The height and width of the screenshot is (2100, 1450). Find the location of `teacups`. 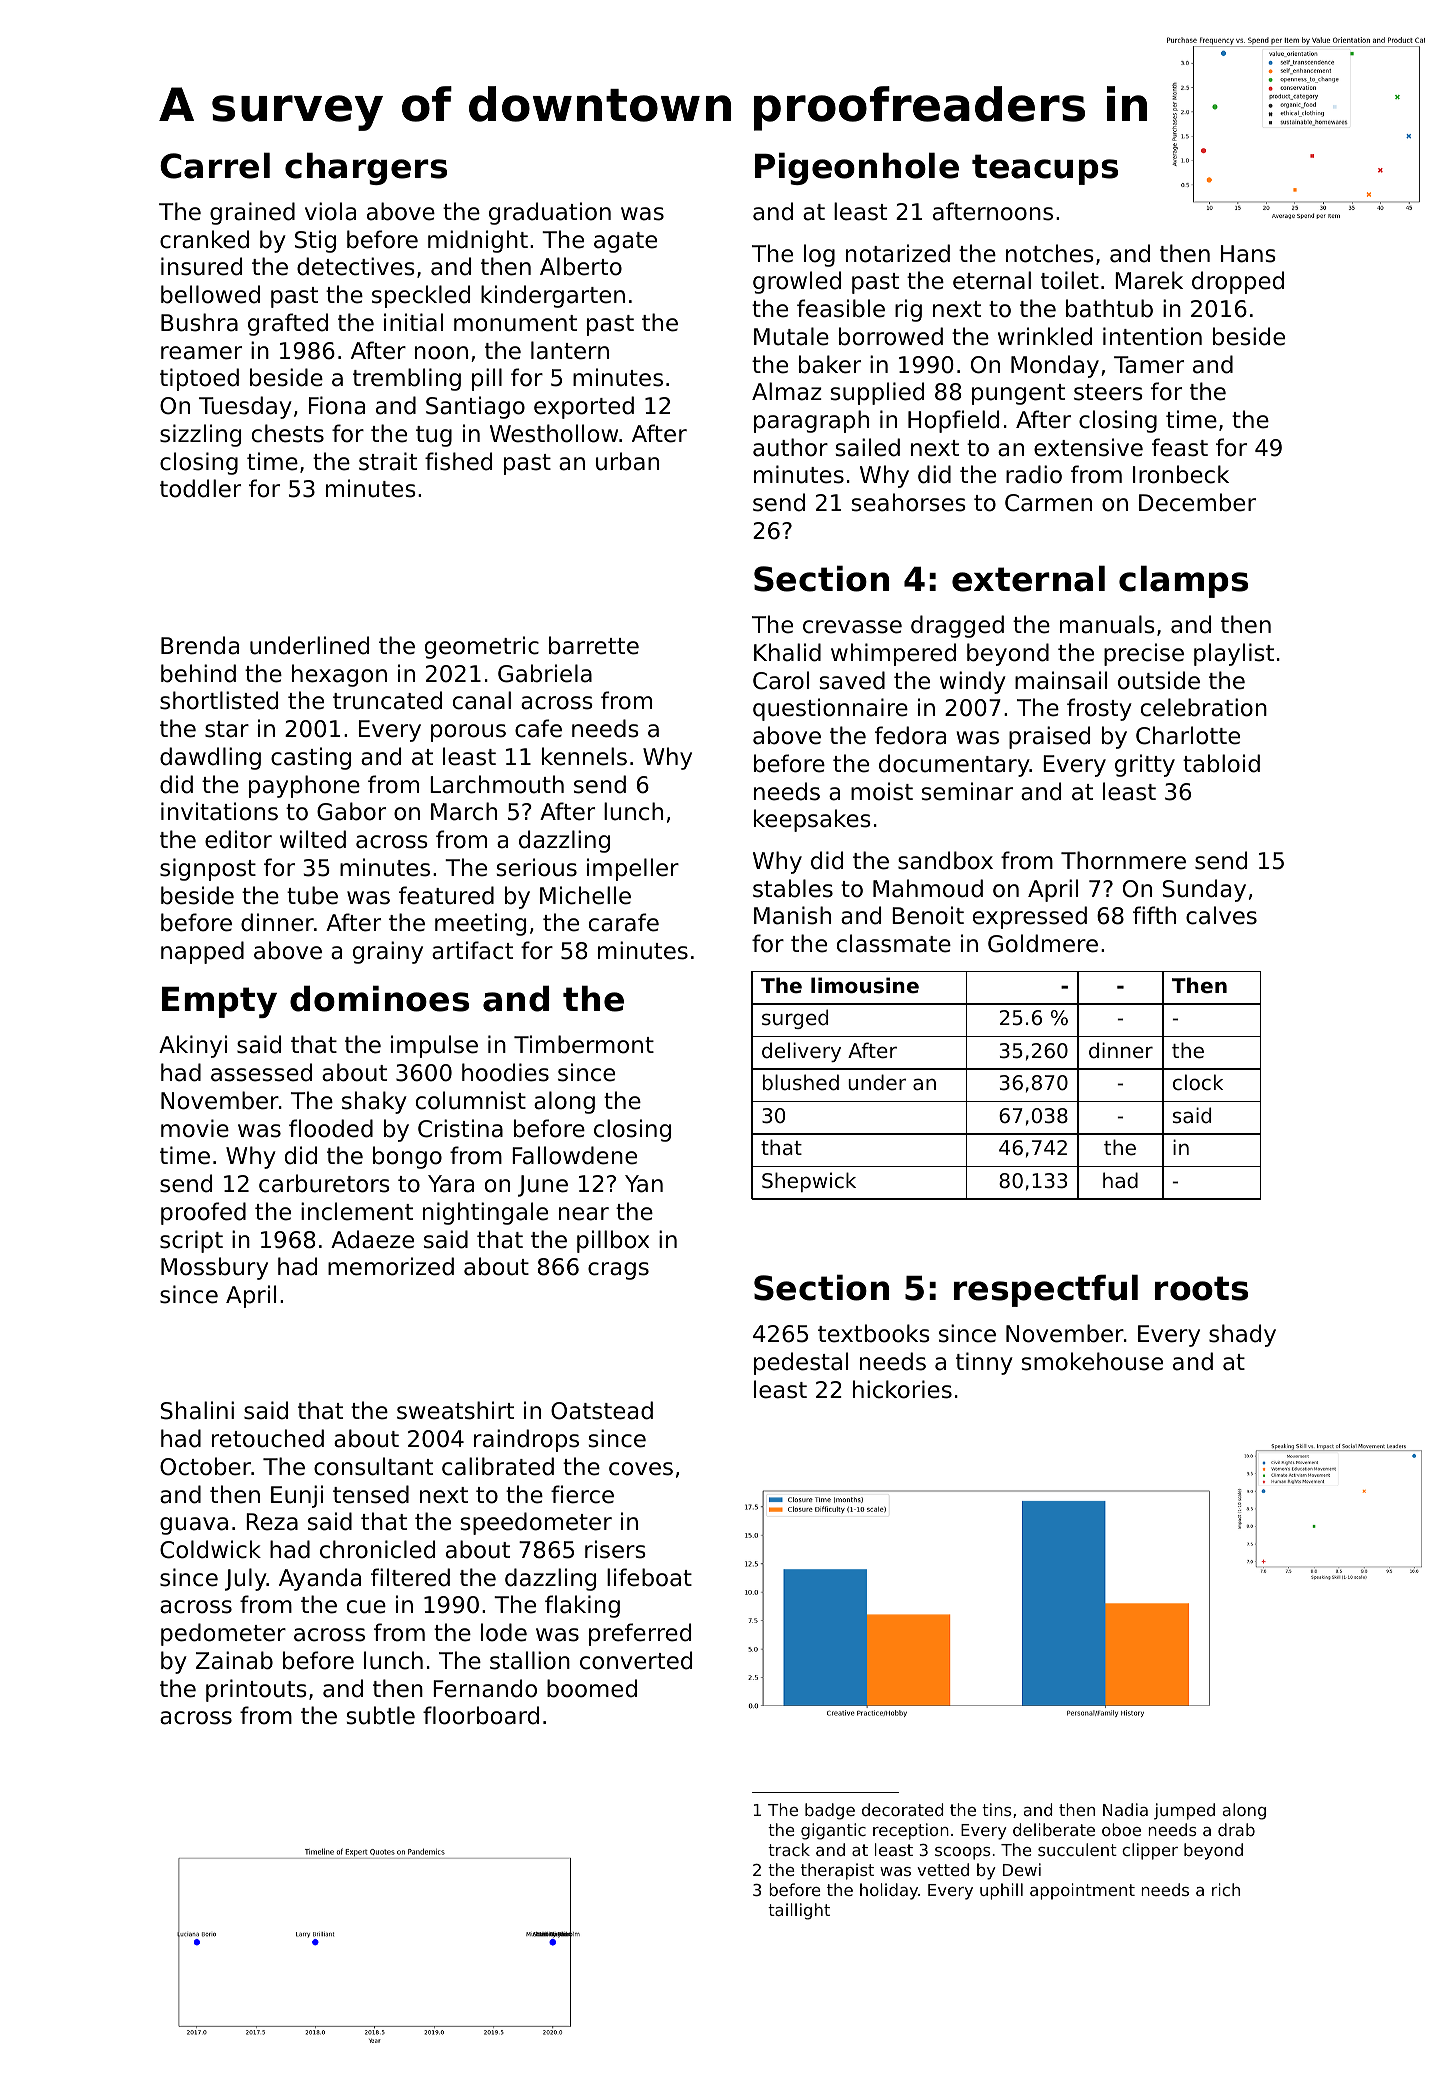

teacups is located at coordinates (1045, 169).
